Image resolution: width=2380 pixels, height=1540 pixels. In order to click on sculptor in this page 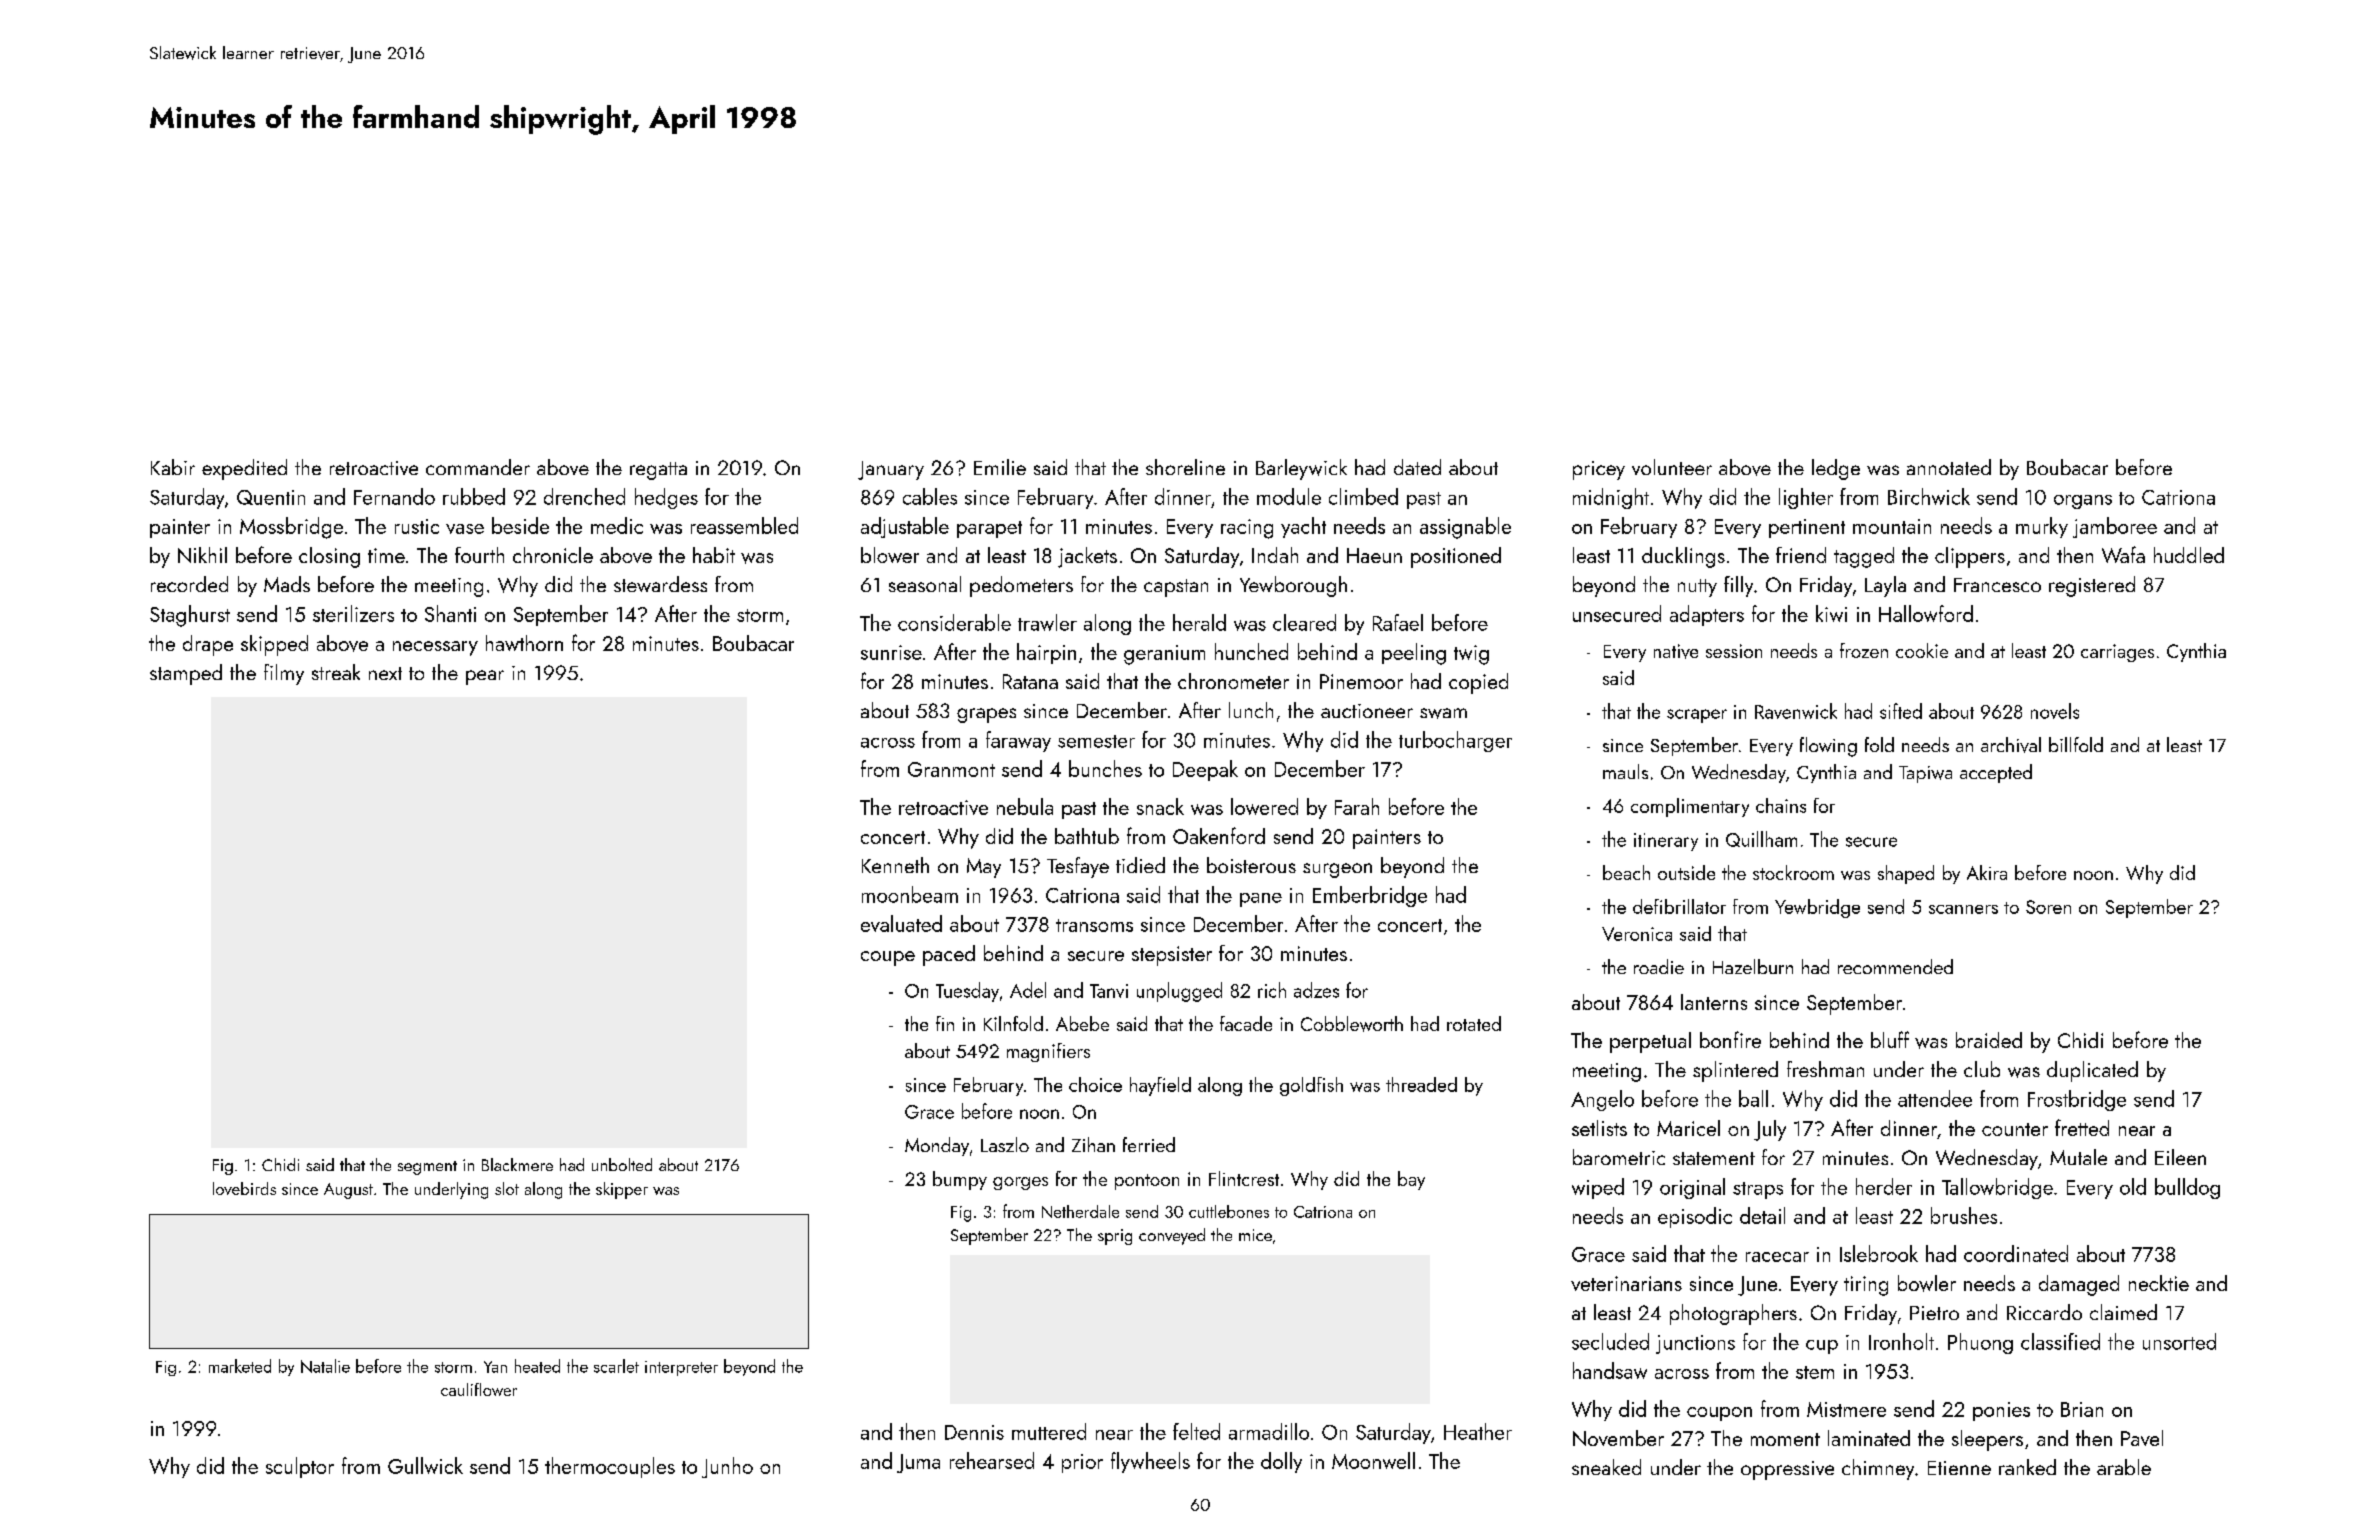, I will do `click(300, 1467)`.
